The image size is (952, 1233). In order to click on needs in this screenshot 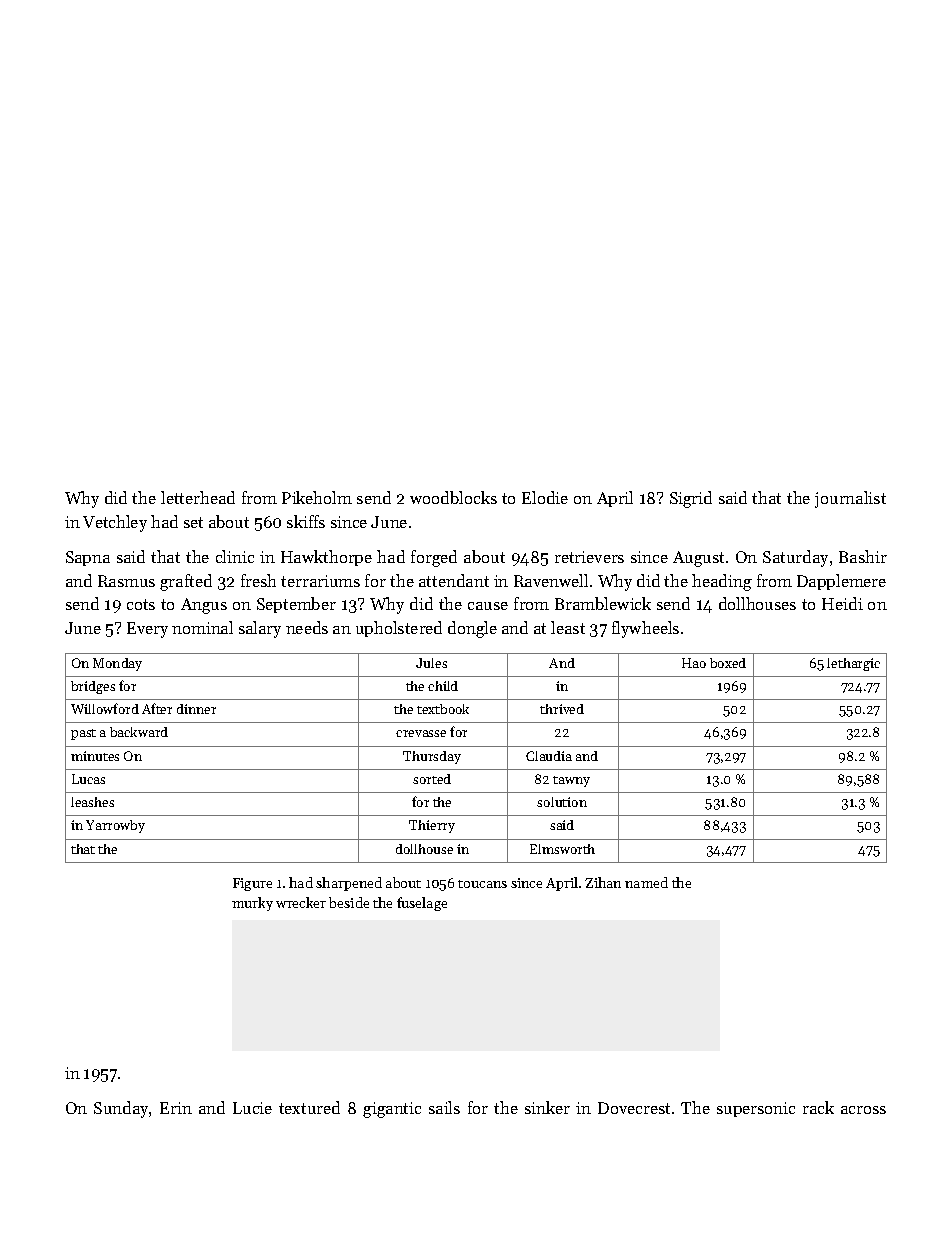, I will do `click(307, 627)`.
